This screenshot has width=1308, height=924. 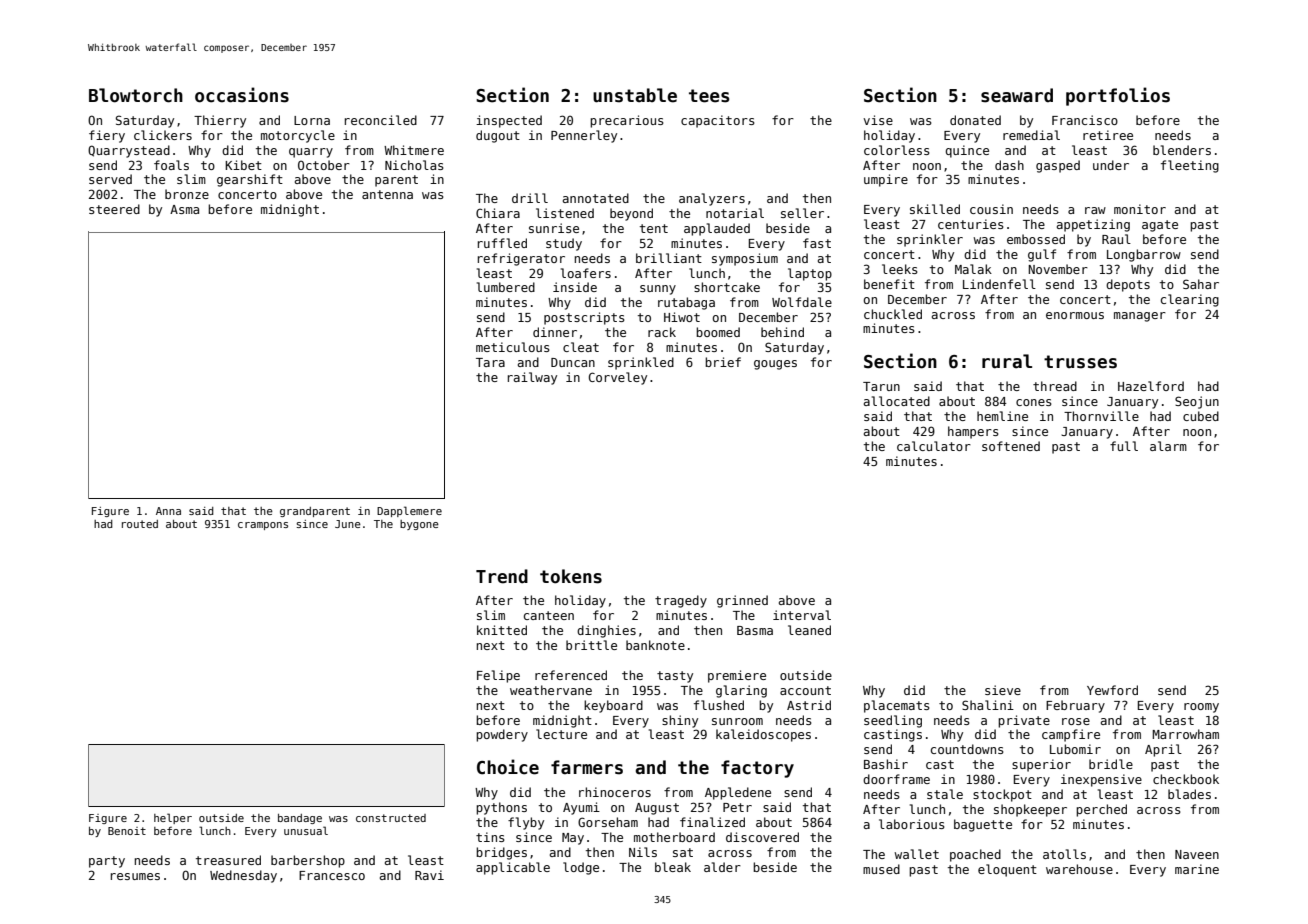 What do you see at coordinates (1095, 210) in the screenshot?
I see `raw` at bounding box center [1095, 210].
